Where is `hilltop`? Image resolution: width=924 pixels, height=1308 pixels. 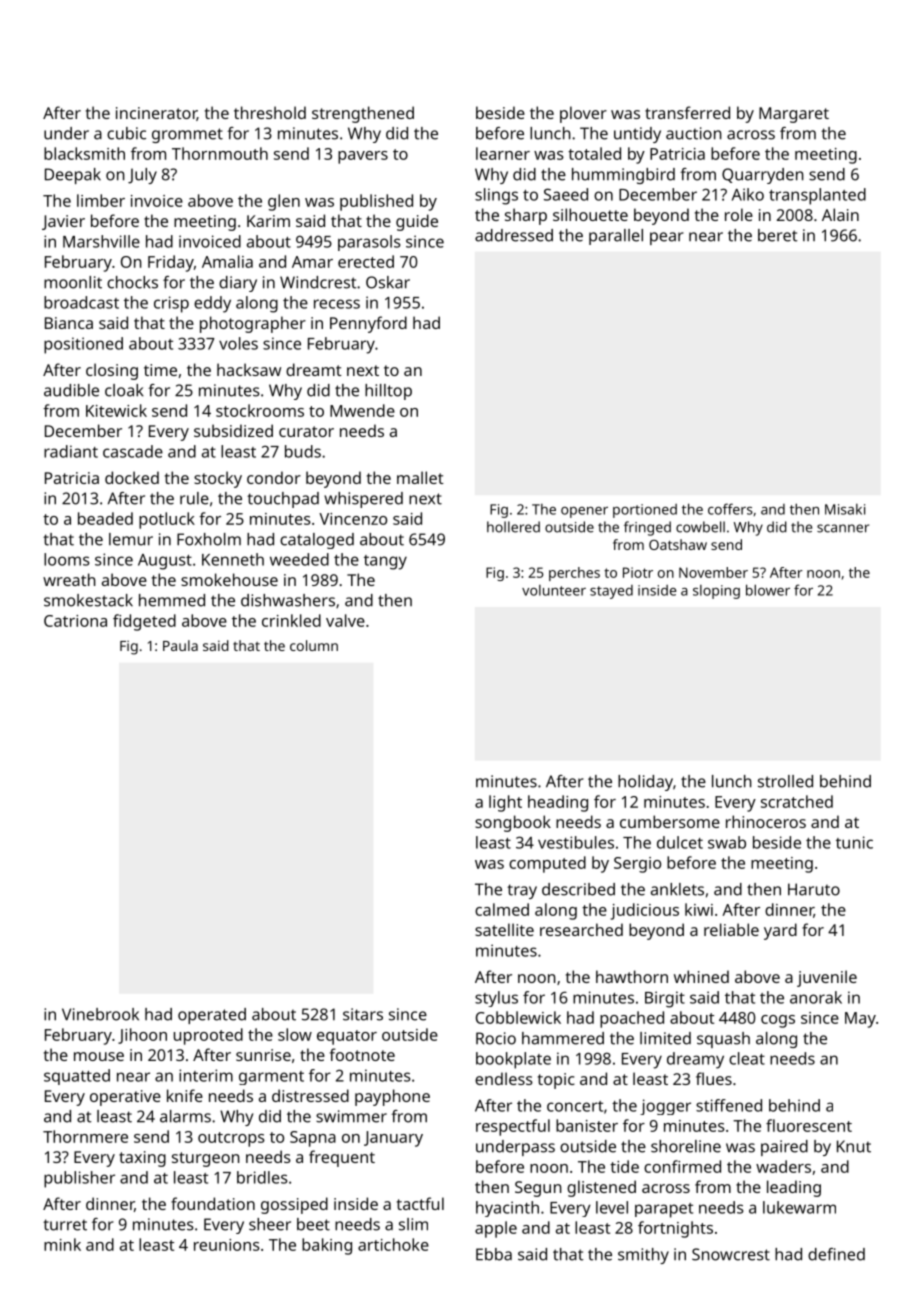
hilltop is located at coordinates (388, 392).
